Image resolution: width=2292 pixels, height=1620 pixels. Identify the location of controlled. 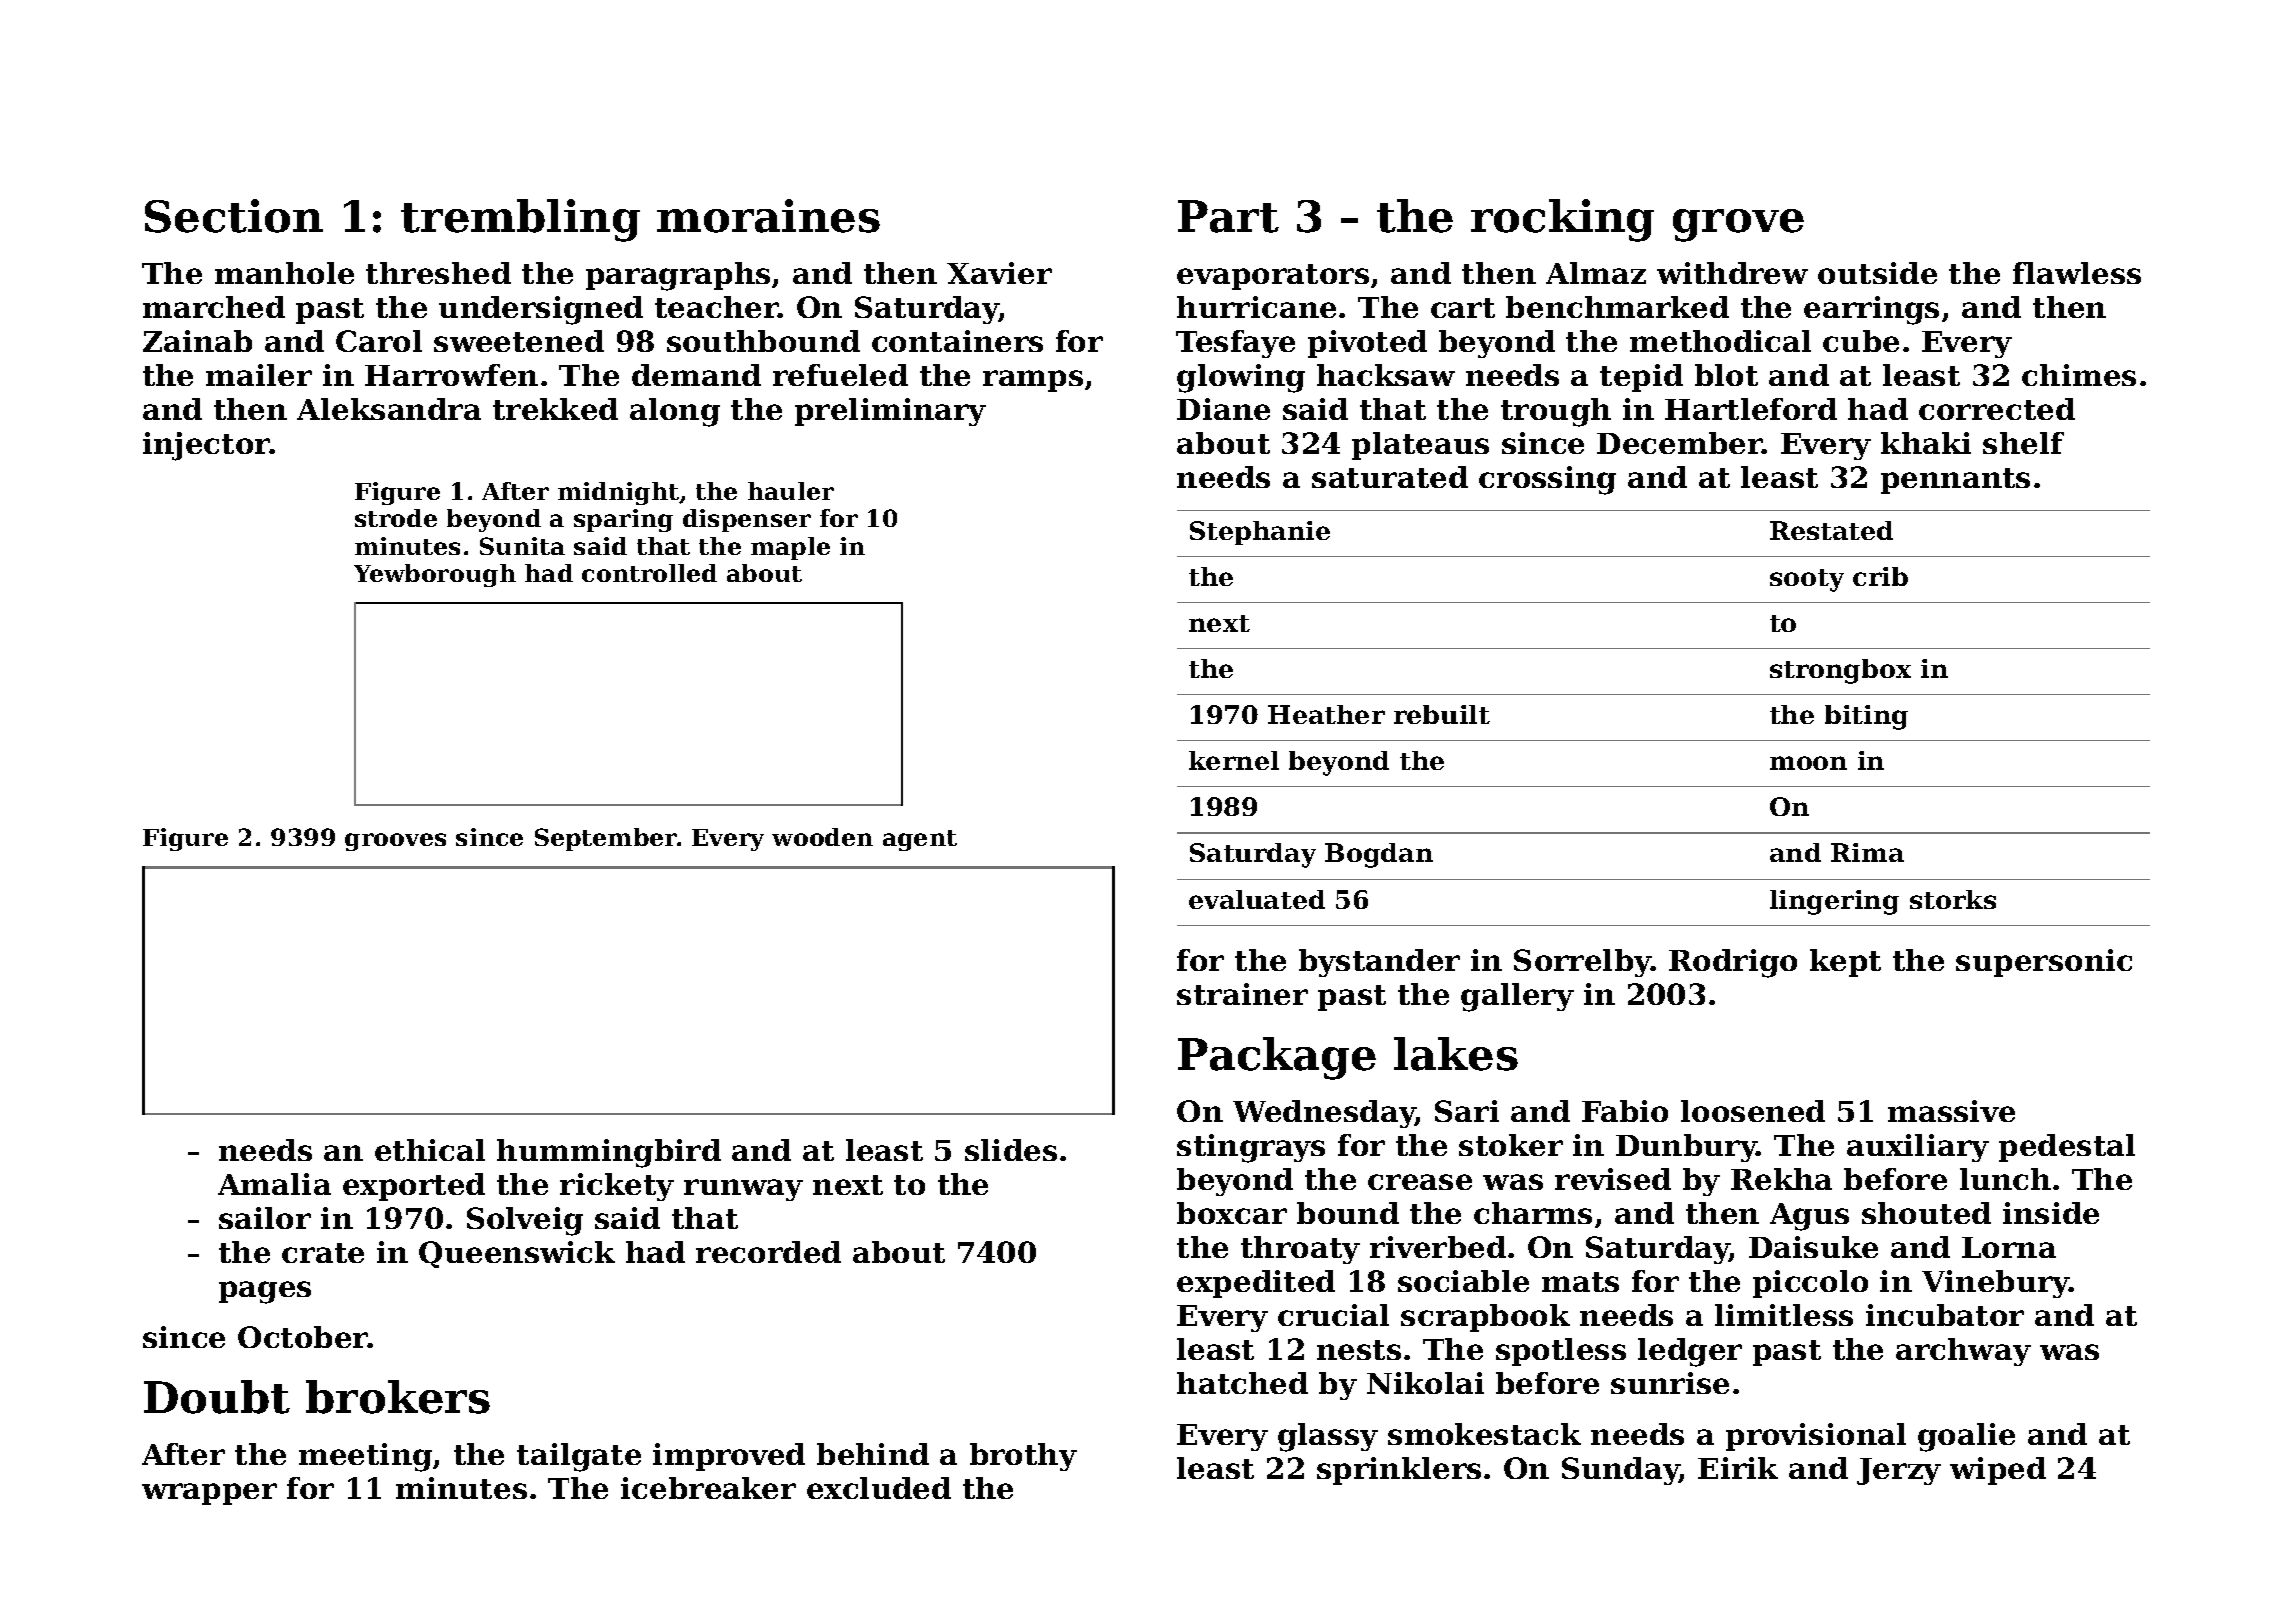
(649, 573).
